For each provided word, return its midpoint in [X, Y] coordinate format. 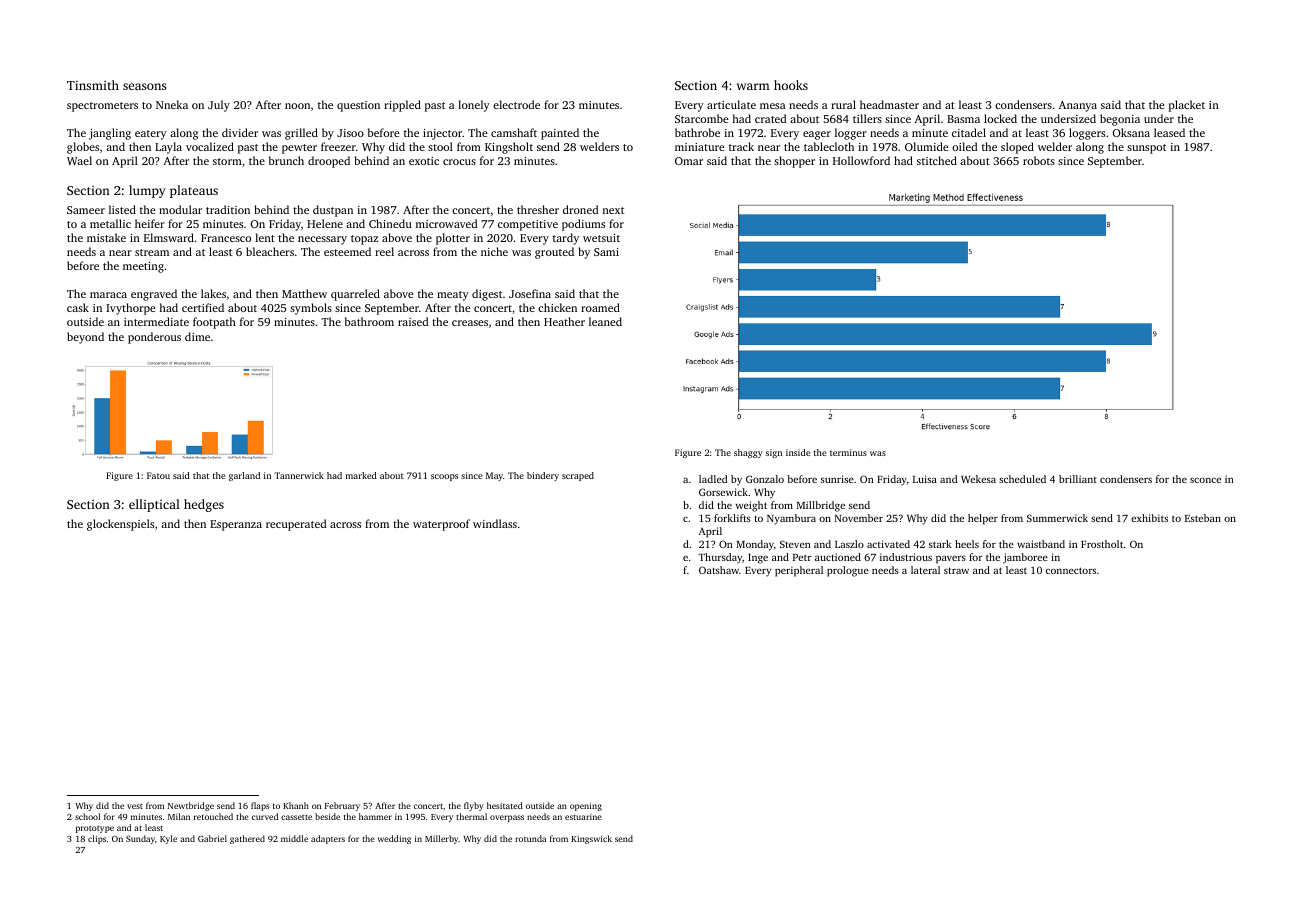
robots [1039, 160]
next [613, 210]
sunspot [1146, 149]
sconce [1205, 480]
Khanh [296, 805]
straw [956, 570]
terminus [848, 452]
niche [494, 251]
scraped [578, 476]
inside [798, 452]
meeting [143, 267]
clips [97, 839]
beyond [85, 338]
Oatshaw [719, 570]
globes [83, 148]
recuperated [296, 525]
